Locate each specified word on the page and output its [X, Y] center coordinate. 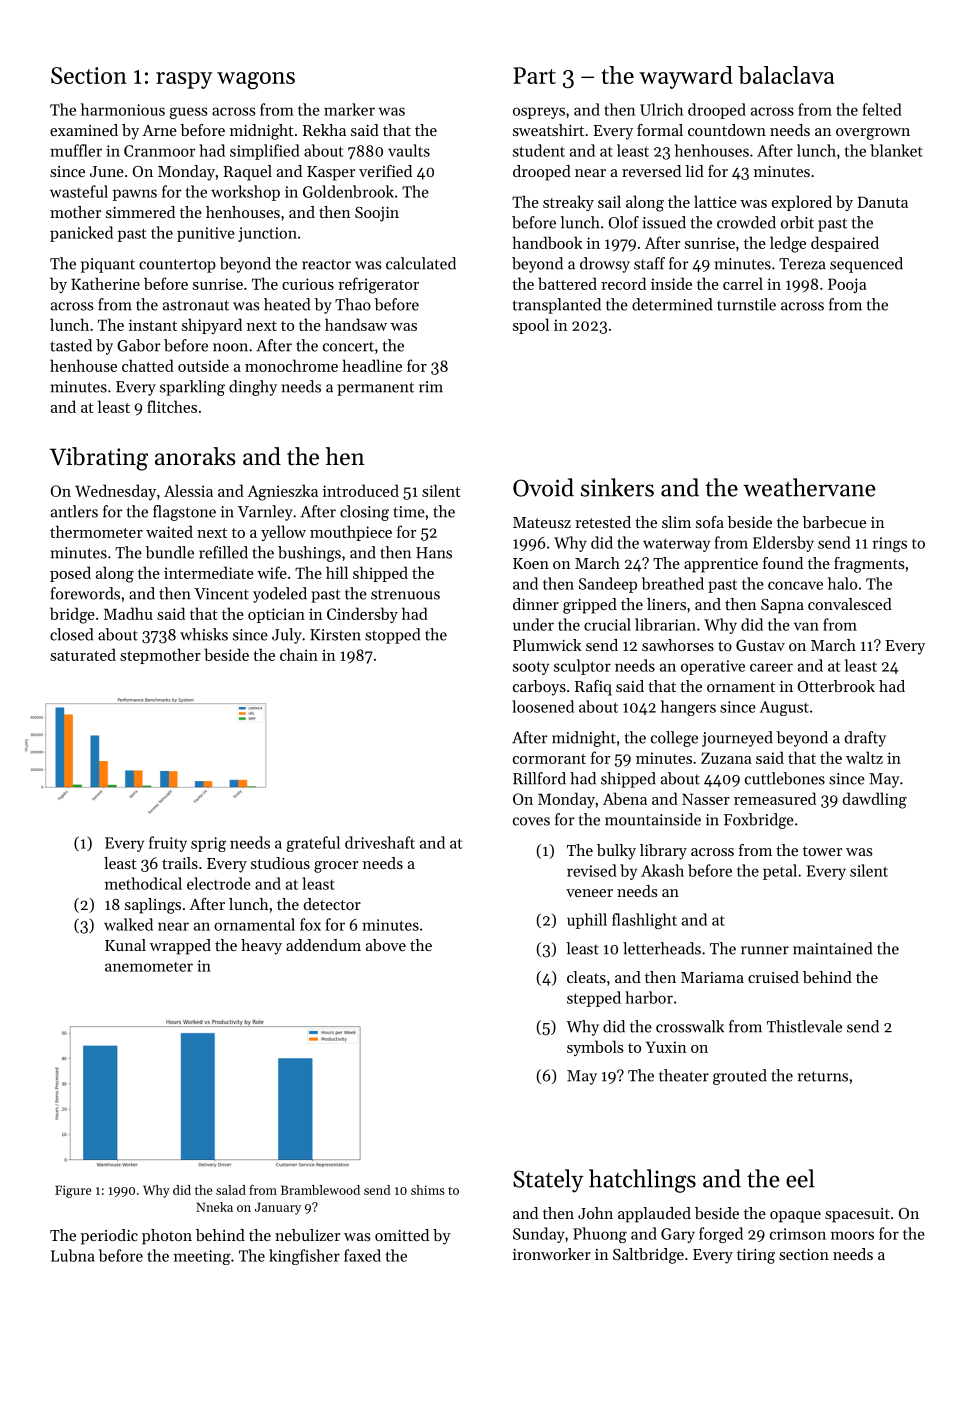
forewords [85, 593]
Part [534, 75]
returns [823, 1076]
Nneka [214, 1207]
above [386, 945]
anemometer [149, 967]
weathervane [809, 487]
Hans [434, 553]
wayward [686, 77]
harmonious [123, 109]
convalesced [850, 604]
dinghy [253, 388]
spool [531, 326]
